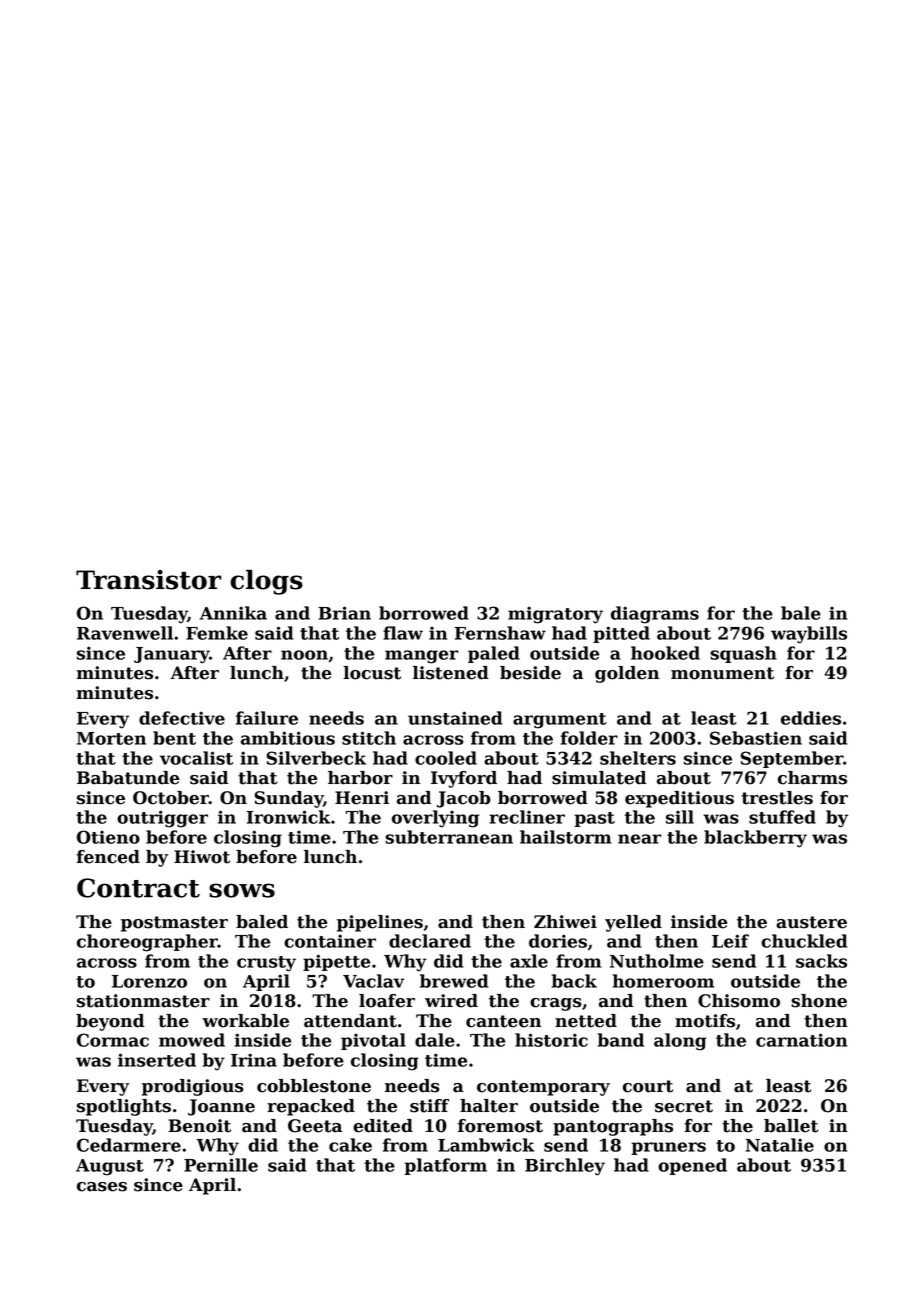 Image resolution: width=924 pixels, height=1311 pixels. I want to click on platform, so click(445, 1166).
